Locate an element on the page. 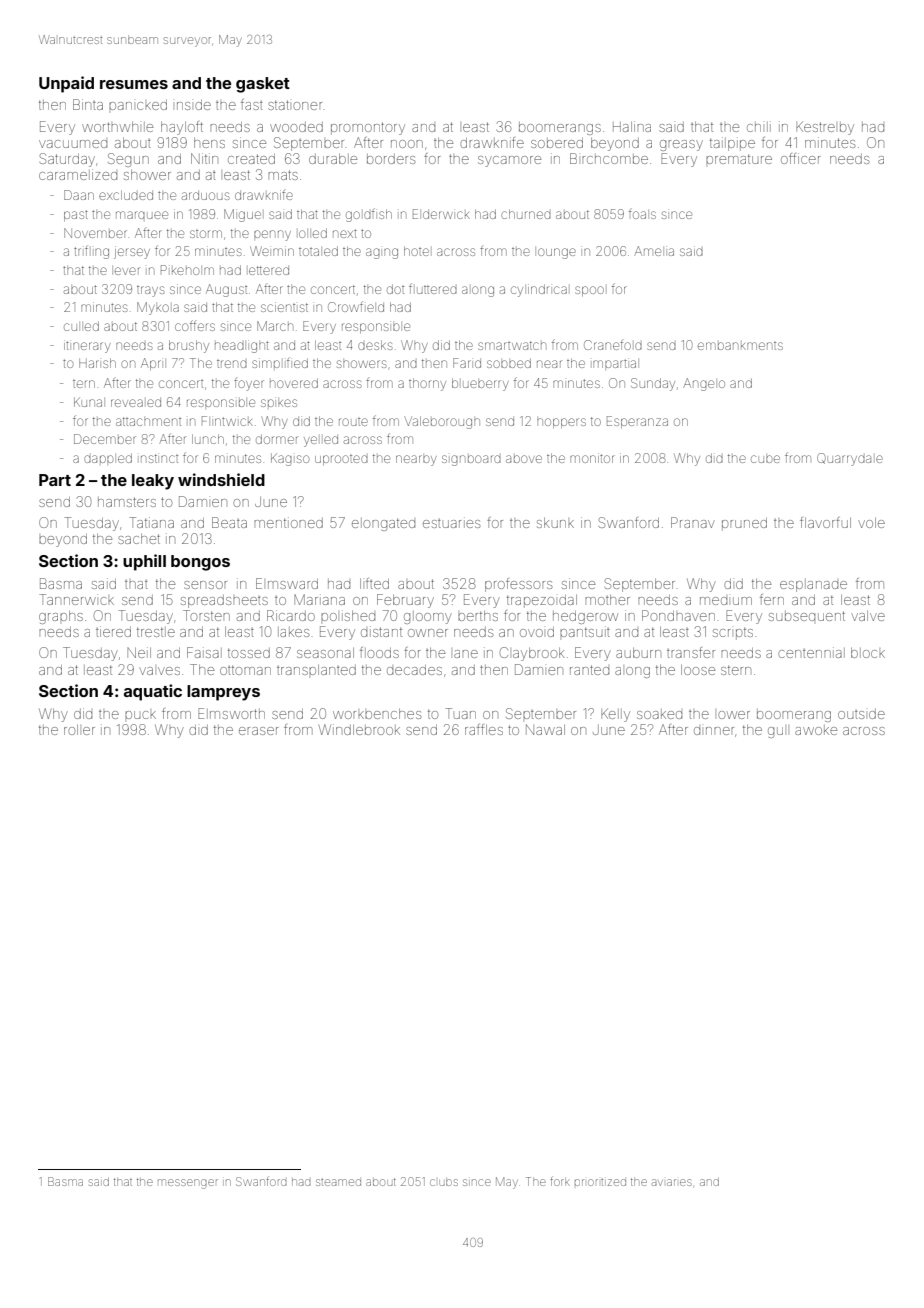 This image has width=924, height=1308. Angelo is located at coordinates (704, 384).
